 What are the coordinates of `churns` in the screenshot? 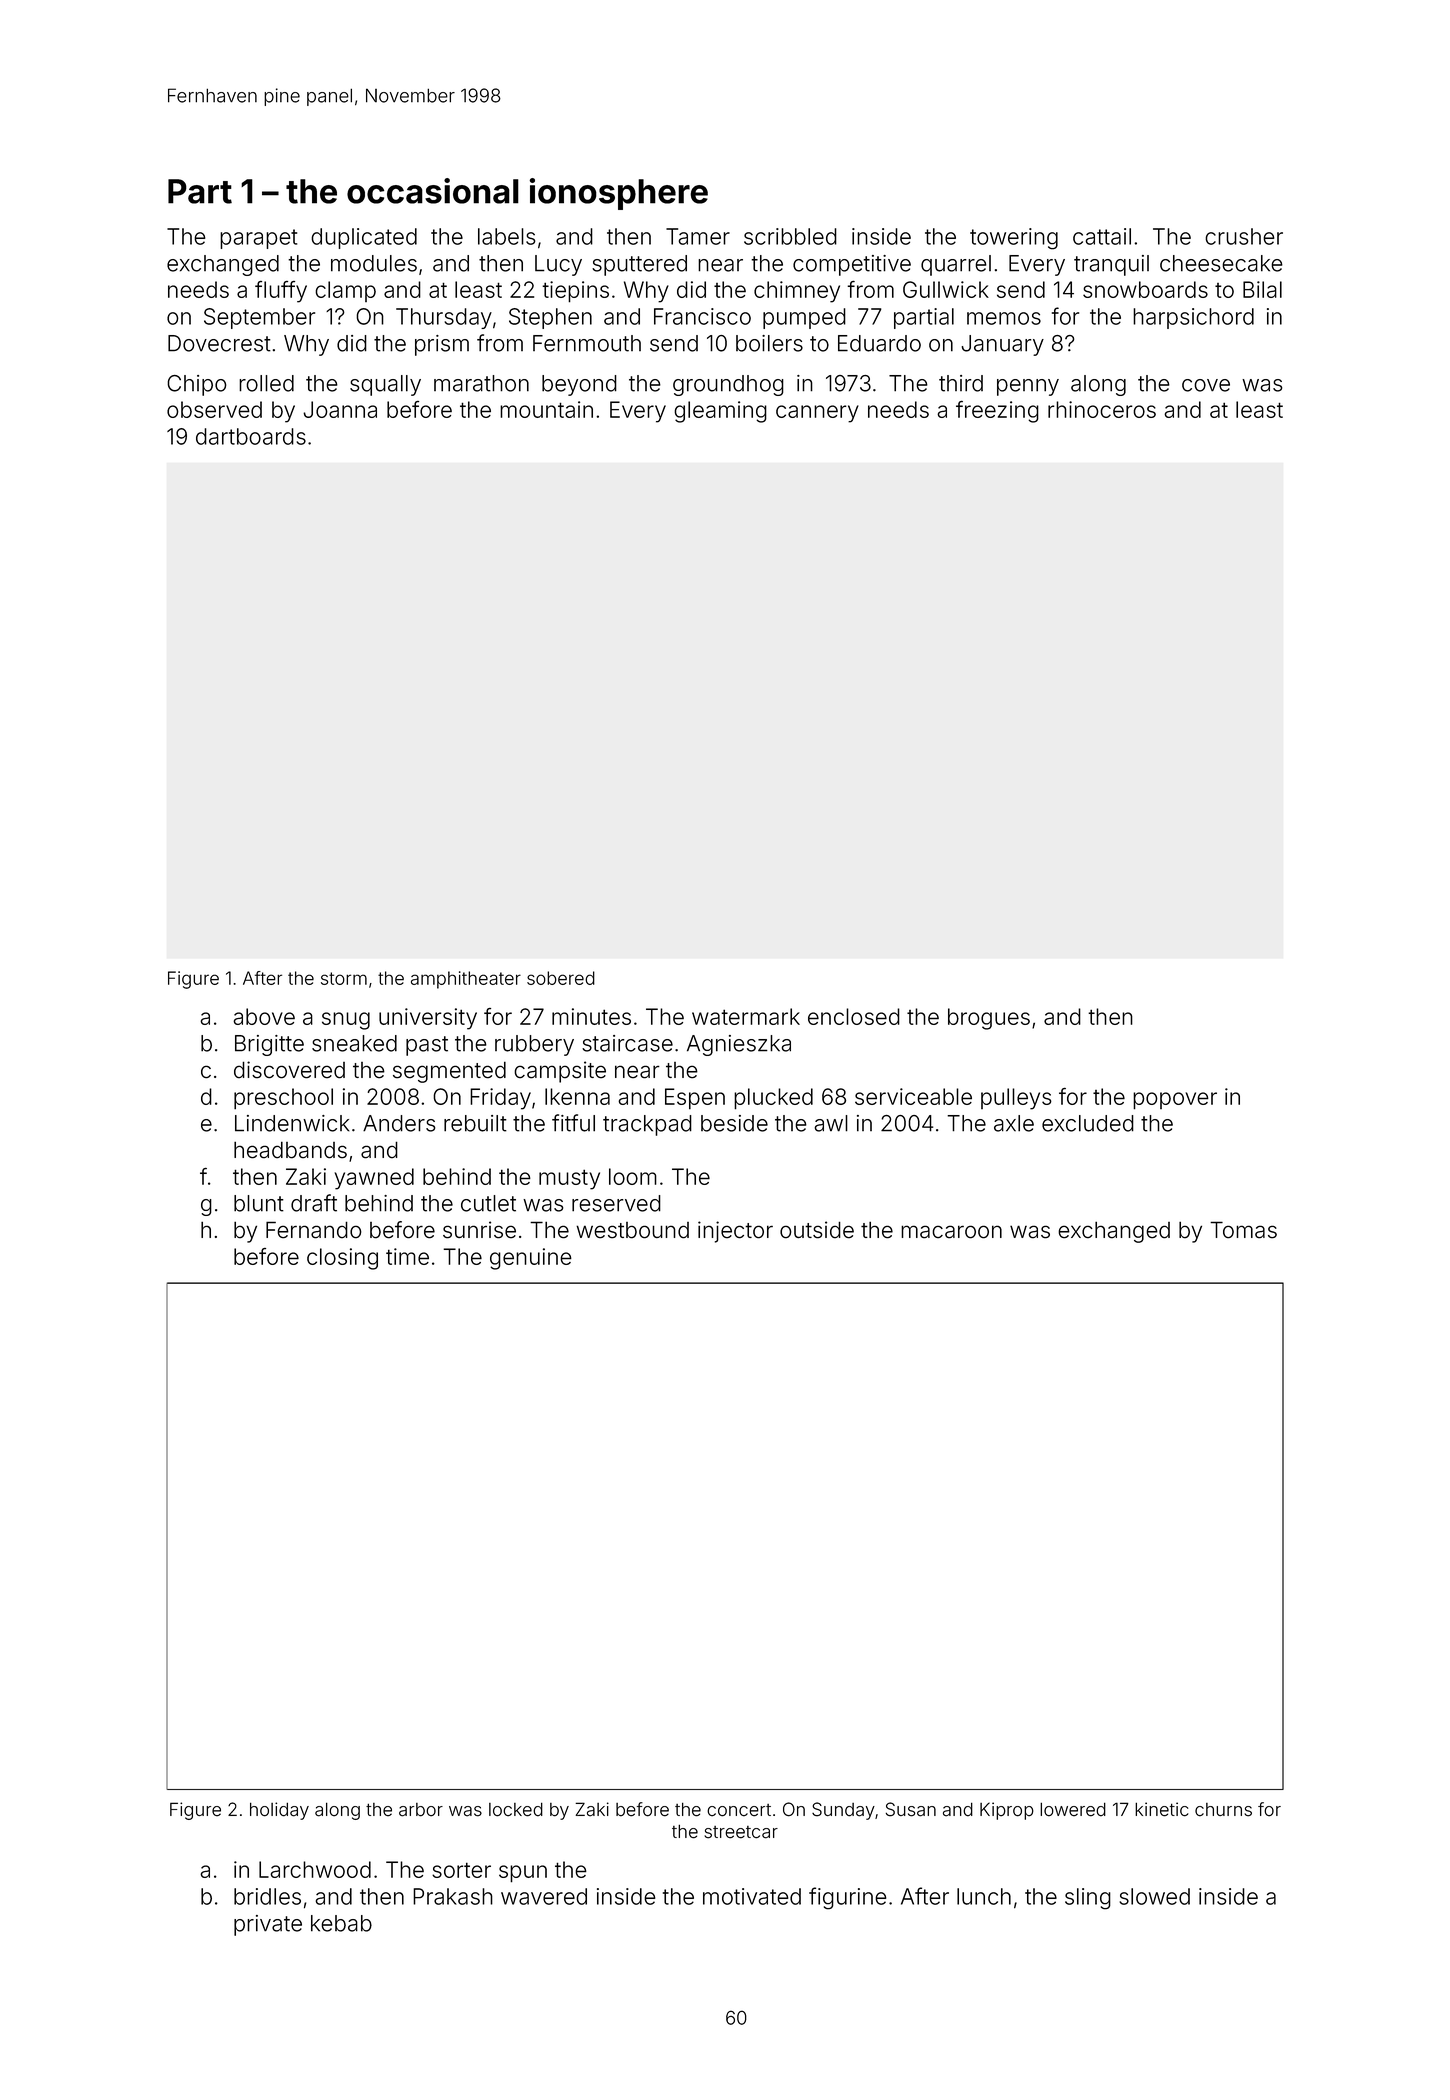 It's located at (1223, 1810).
